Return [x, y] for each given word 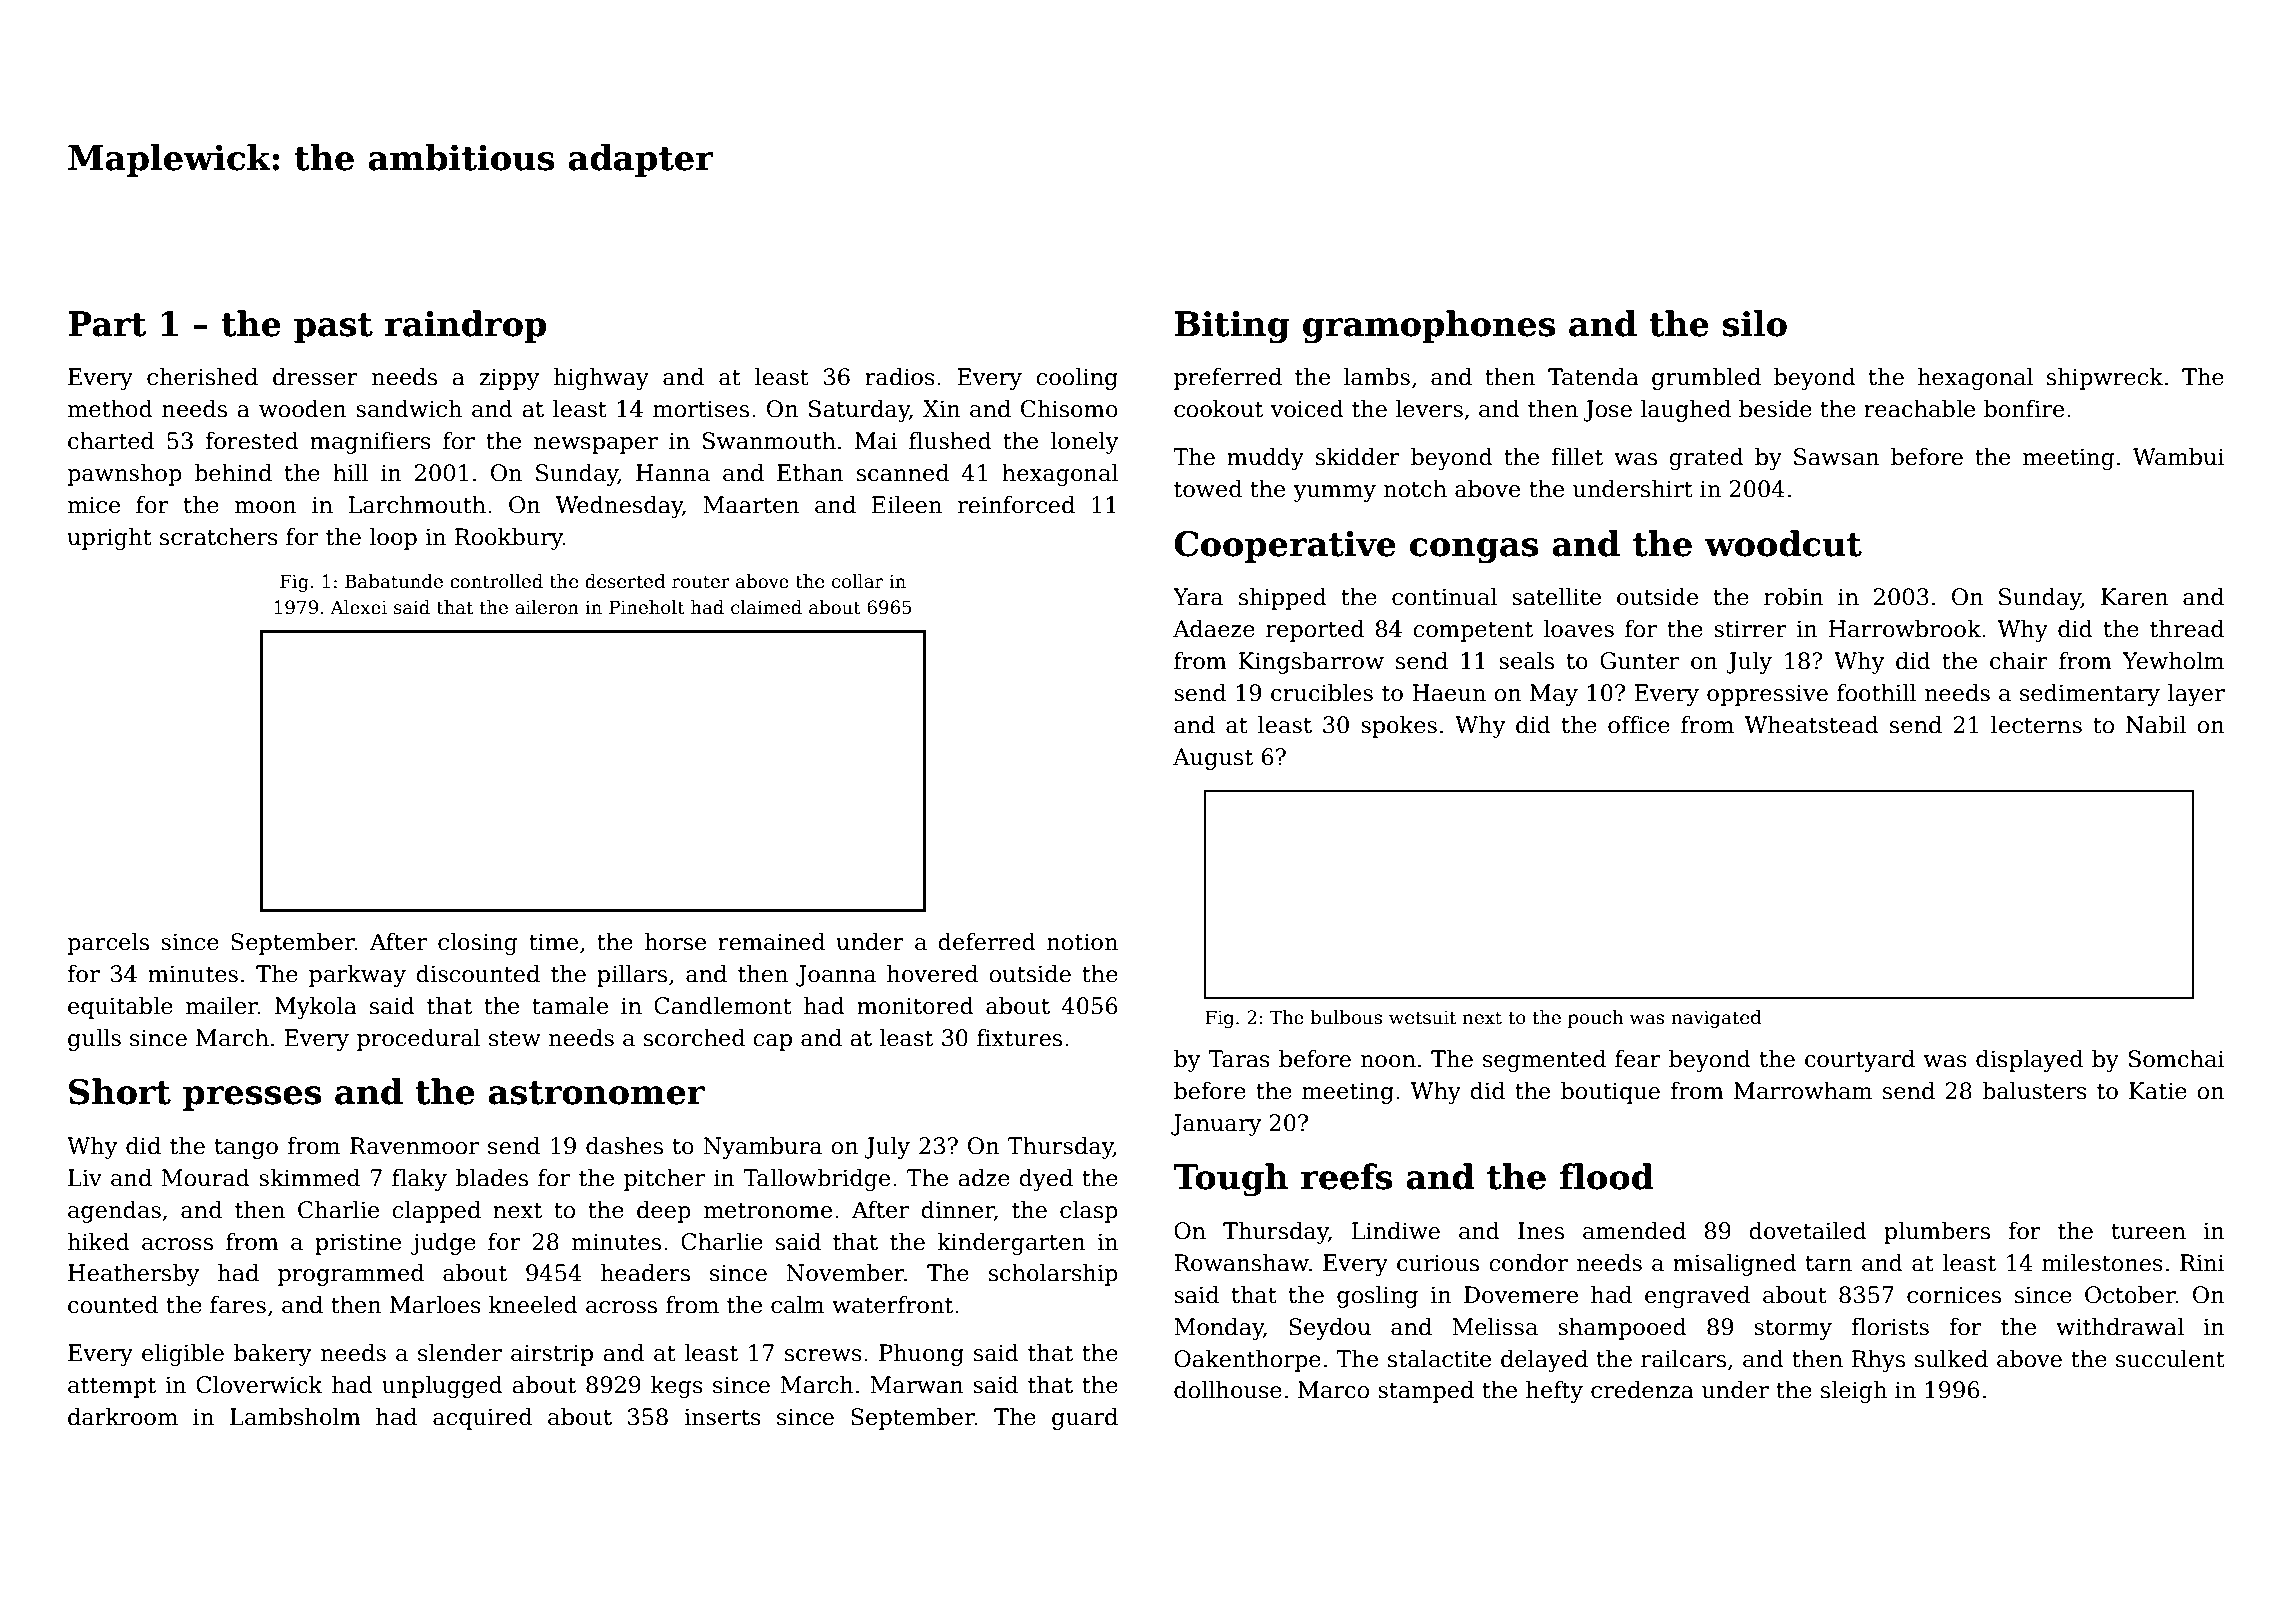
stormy [1793, 1330]
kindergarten [1011, 1244]
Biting [1232, 327]
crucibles [1322, 693]
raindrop [465, 326]
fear [1638, 1059]
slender [460, 1353]
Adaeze [1214, 629]
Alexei [358, 607]
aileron [547, 607]
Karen [2135, 597]
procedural [419, 1040]
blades [491, 1178]
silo [1755, 323]
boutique [1610, 1093]
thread [2187, 629]
